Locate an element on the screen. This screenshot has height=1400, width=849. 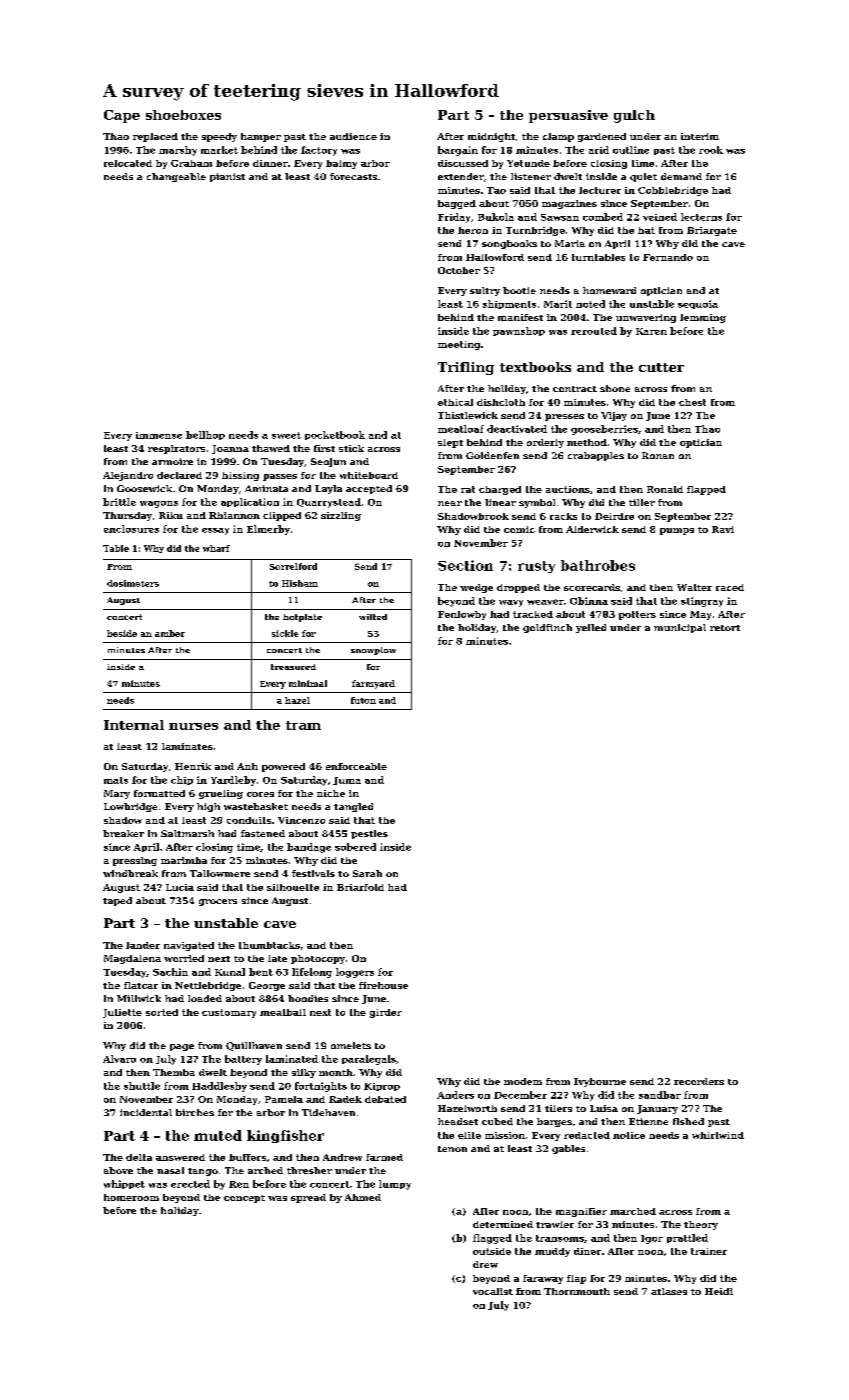
homeroom is located at coordinates (131, 1197).
